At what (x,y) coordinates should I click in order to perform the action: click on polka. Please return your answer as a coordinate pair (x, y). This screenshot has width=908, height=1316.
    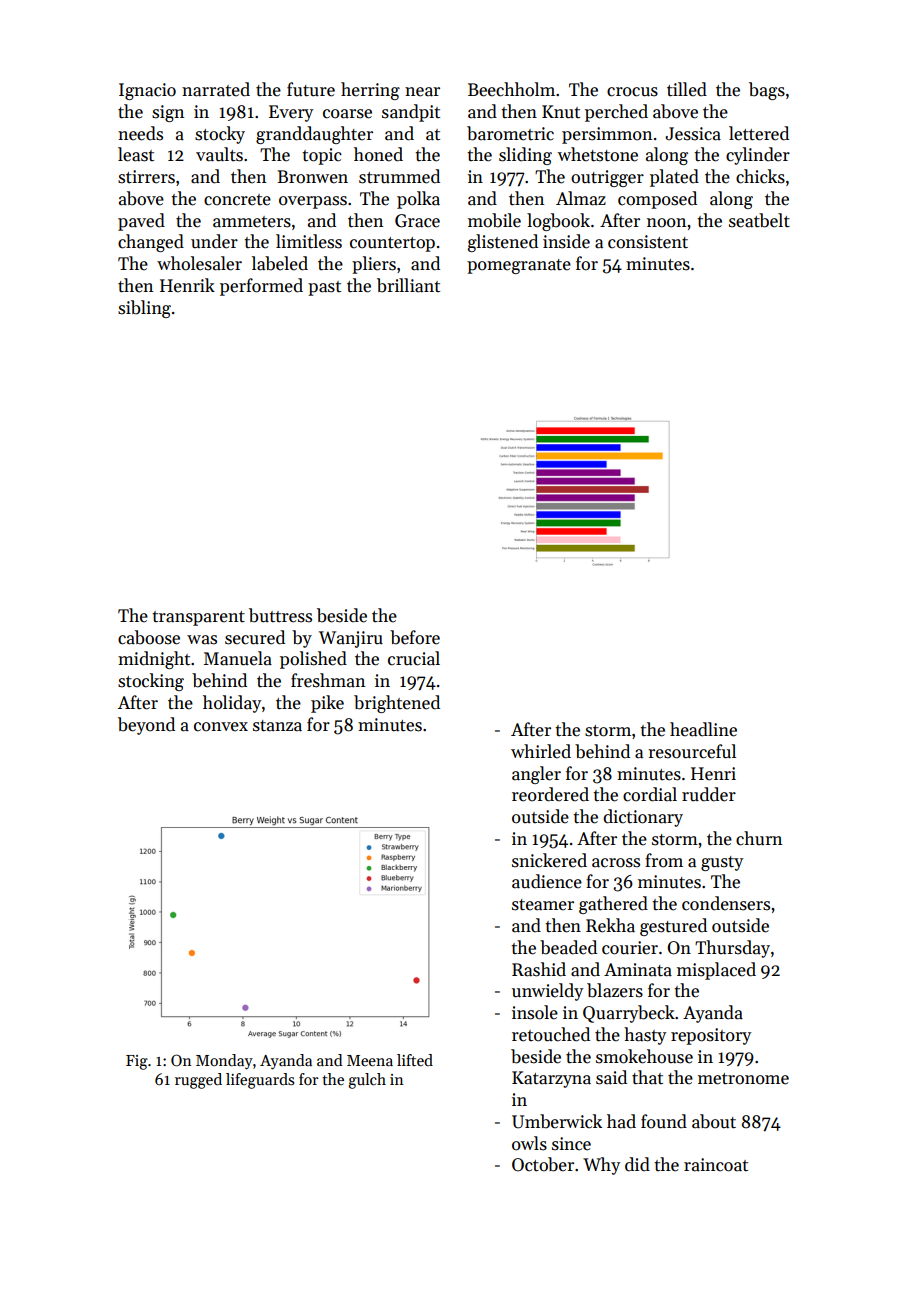
    Looking at the image, I should click on (418, 200).
